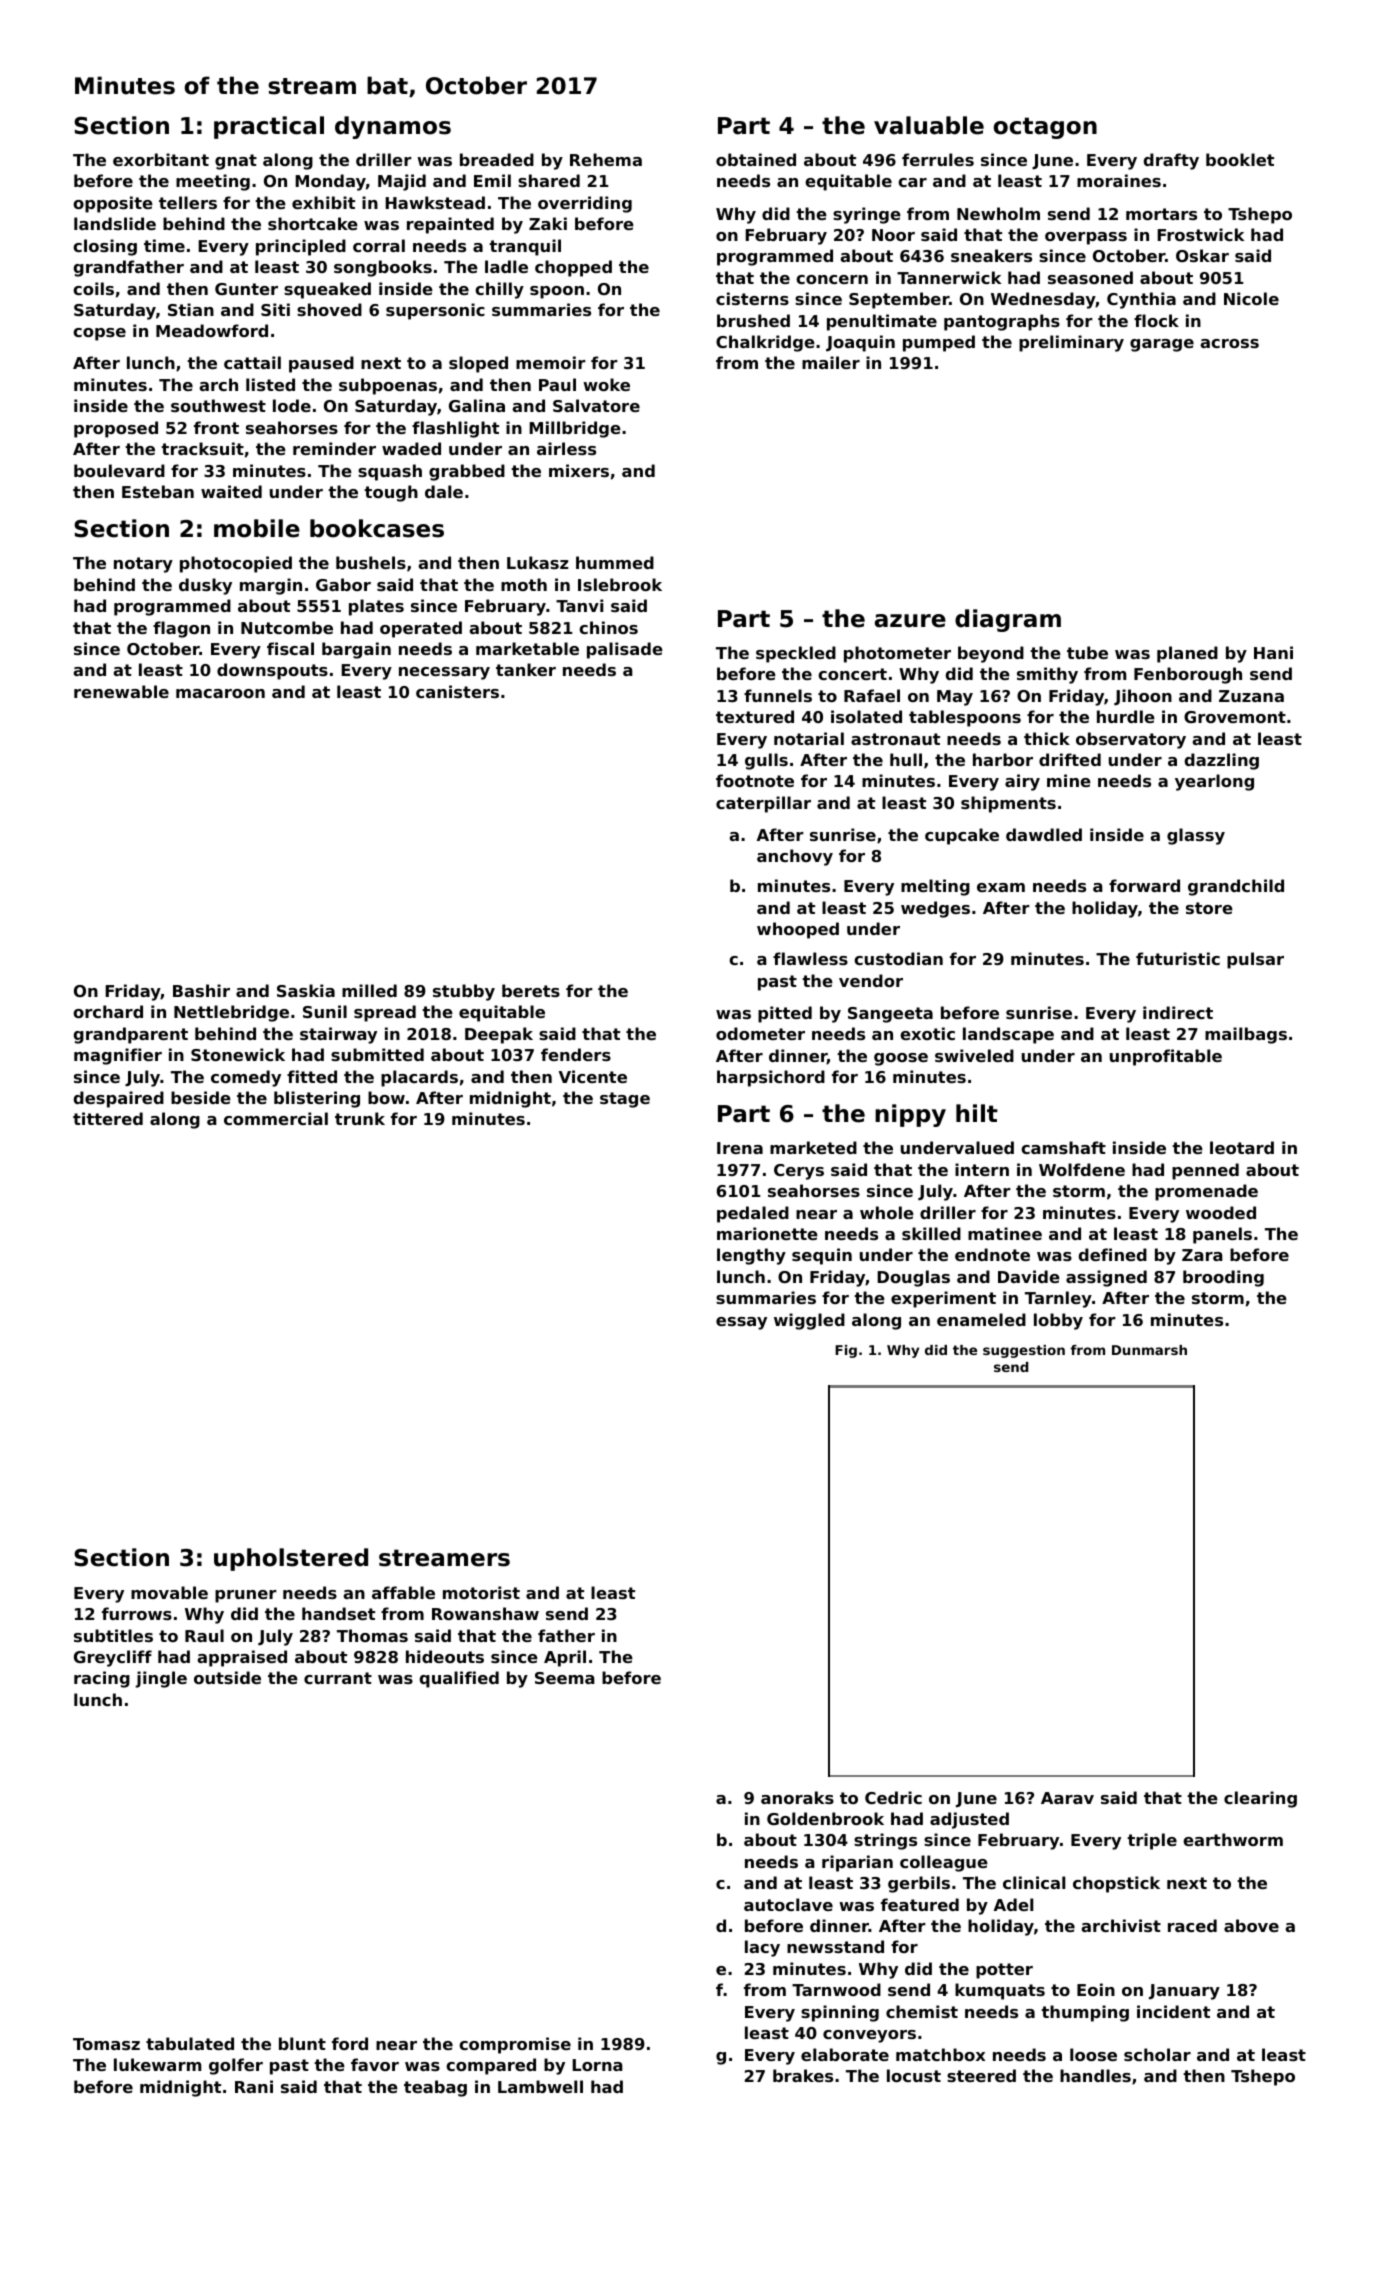 This screenshot has height=2273, width=1380. What do you see at coordinates (809, 1321) in the screenshot?
I see `wiggled` at bounding box center [809, 1321].
